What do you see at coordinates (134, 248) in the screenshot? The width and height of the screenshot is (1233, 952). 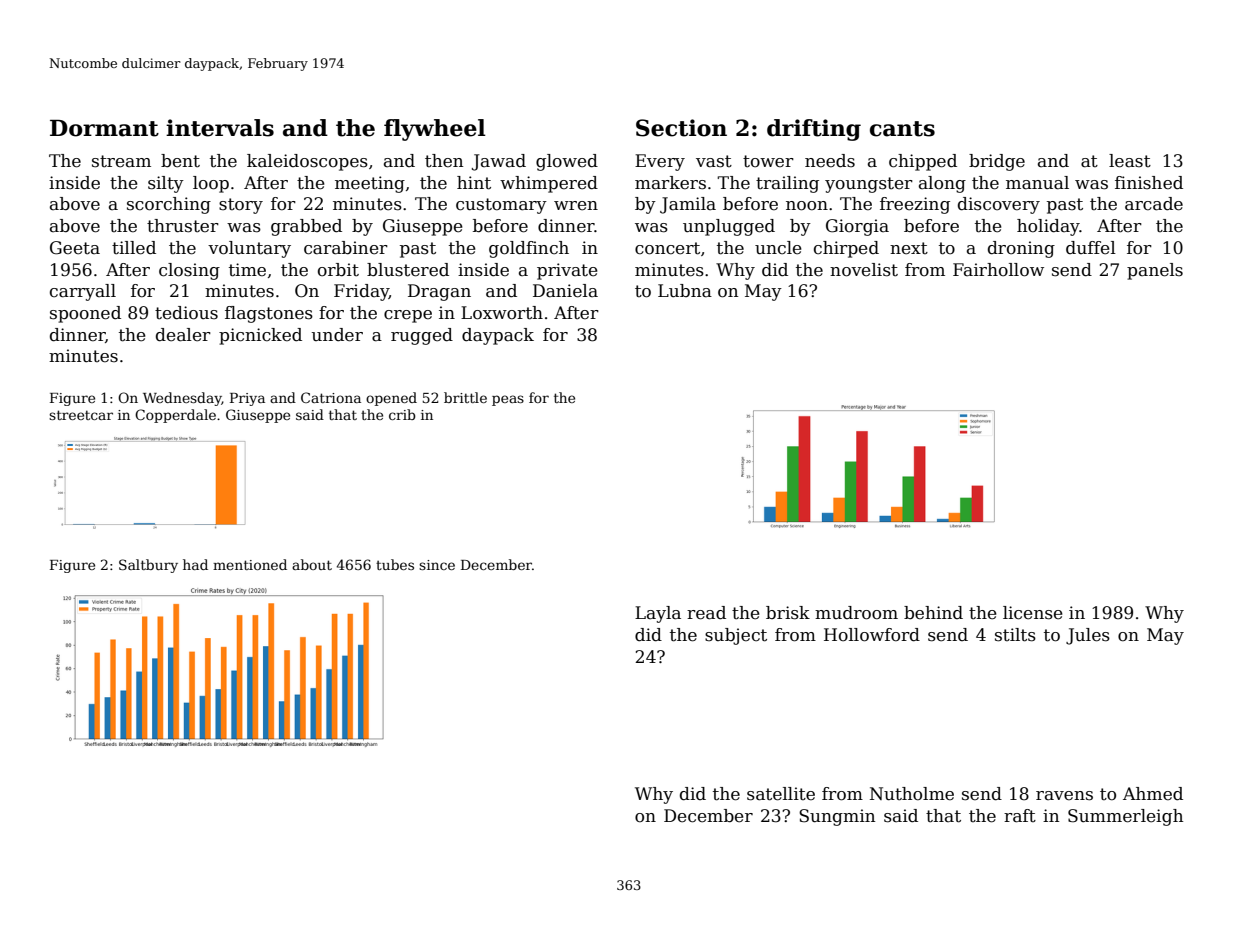 I see `tilled` at bounding box center [134, 248].
